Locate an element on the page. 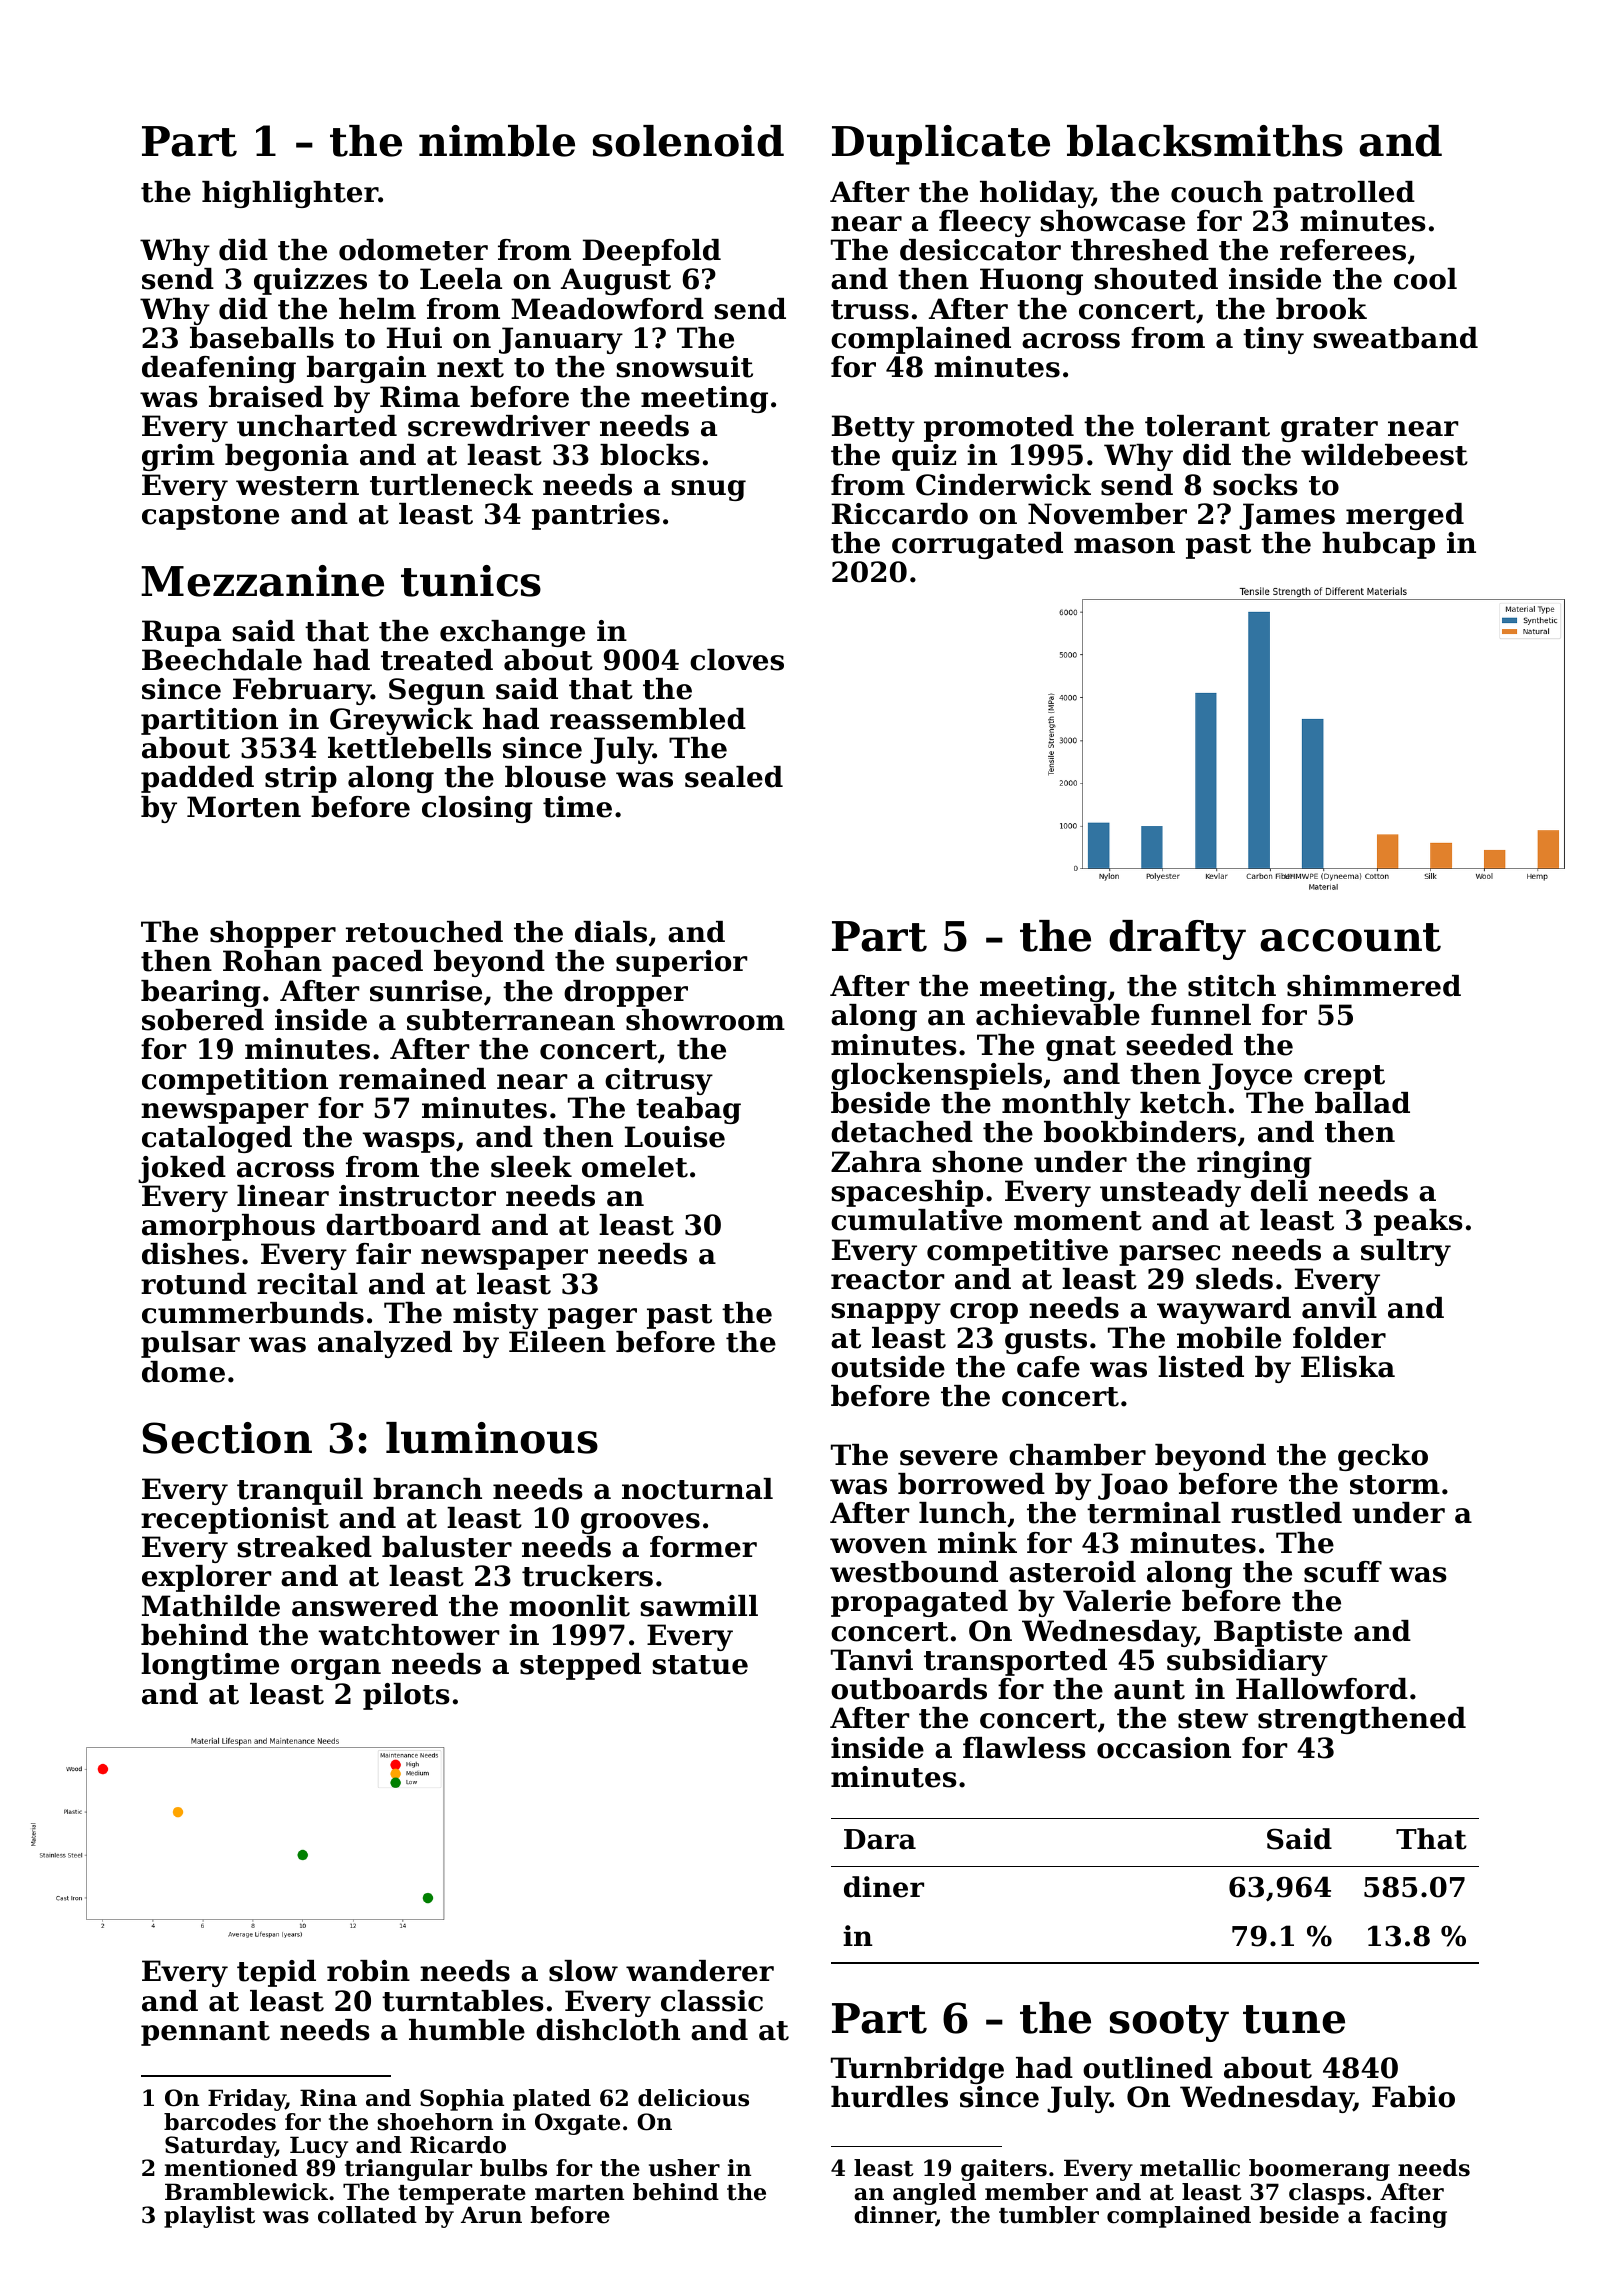 This page has width=1620, height=2292. truss is located at coordinates (870, 310).
